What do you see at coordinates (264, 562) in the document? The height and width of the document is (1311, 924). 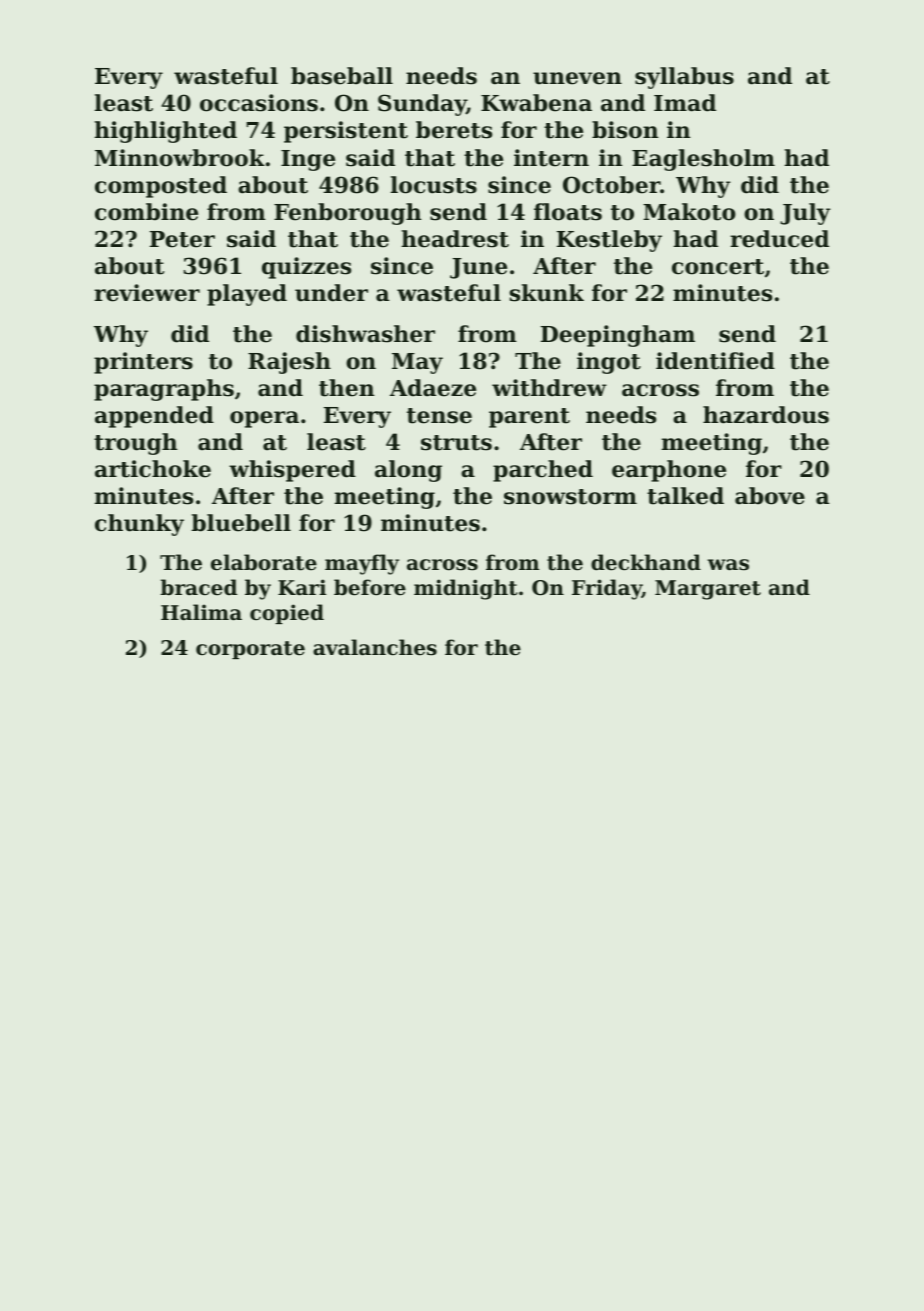 I see `elaborate` at bounding box center [264, 562].
